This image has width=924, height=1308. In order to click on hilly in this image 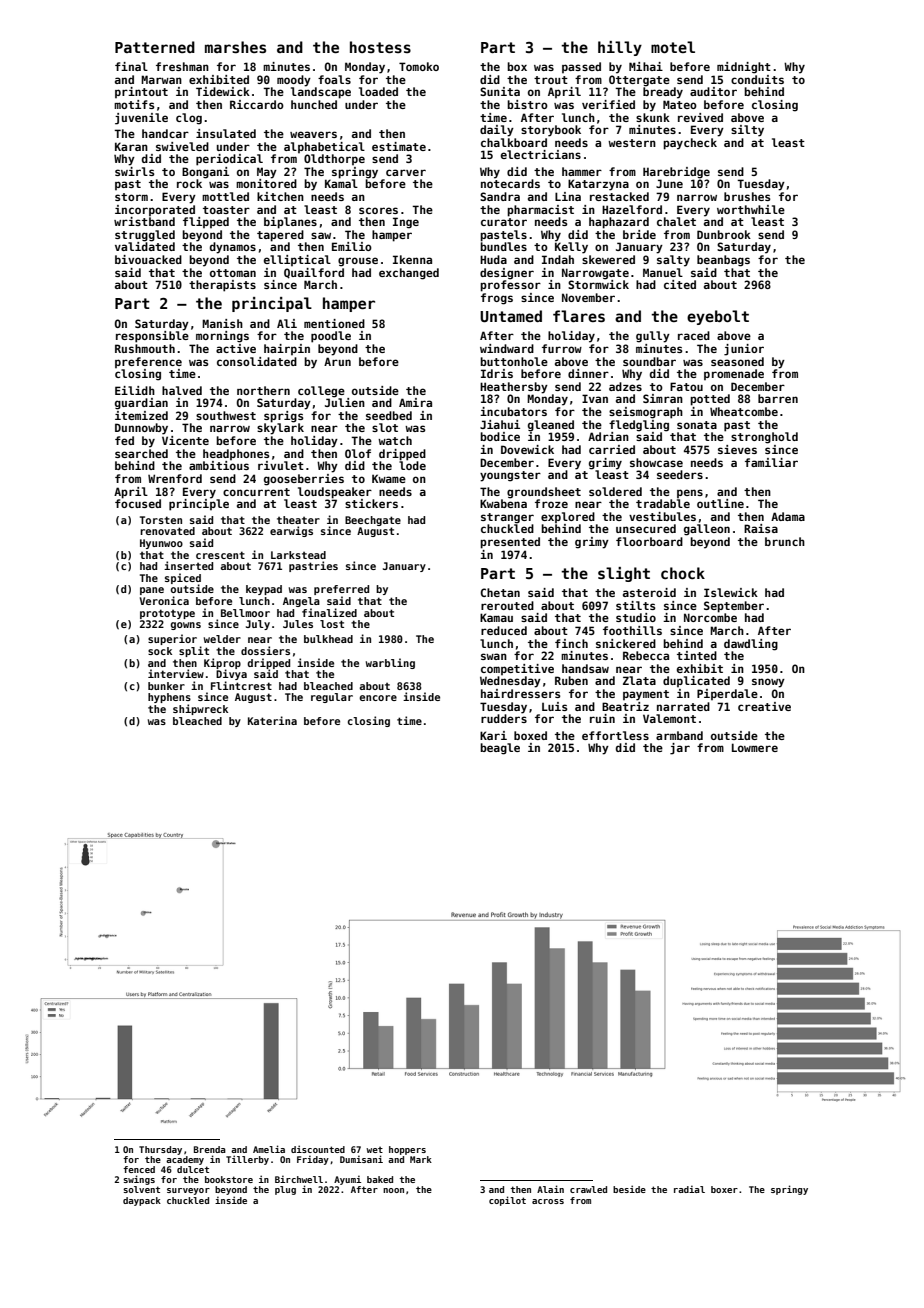, I will do `click(620, 48)`.
